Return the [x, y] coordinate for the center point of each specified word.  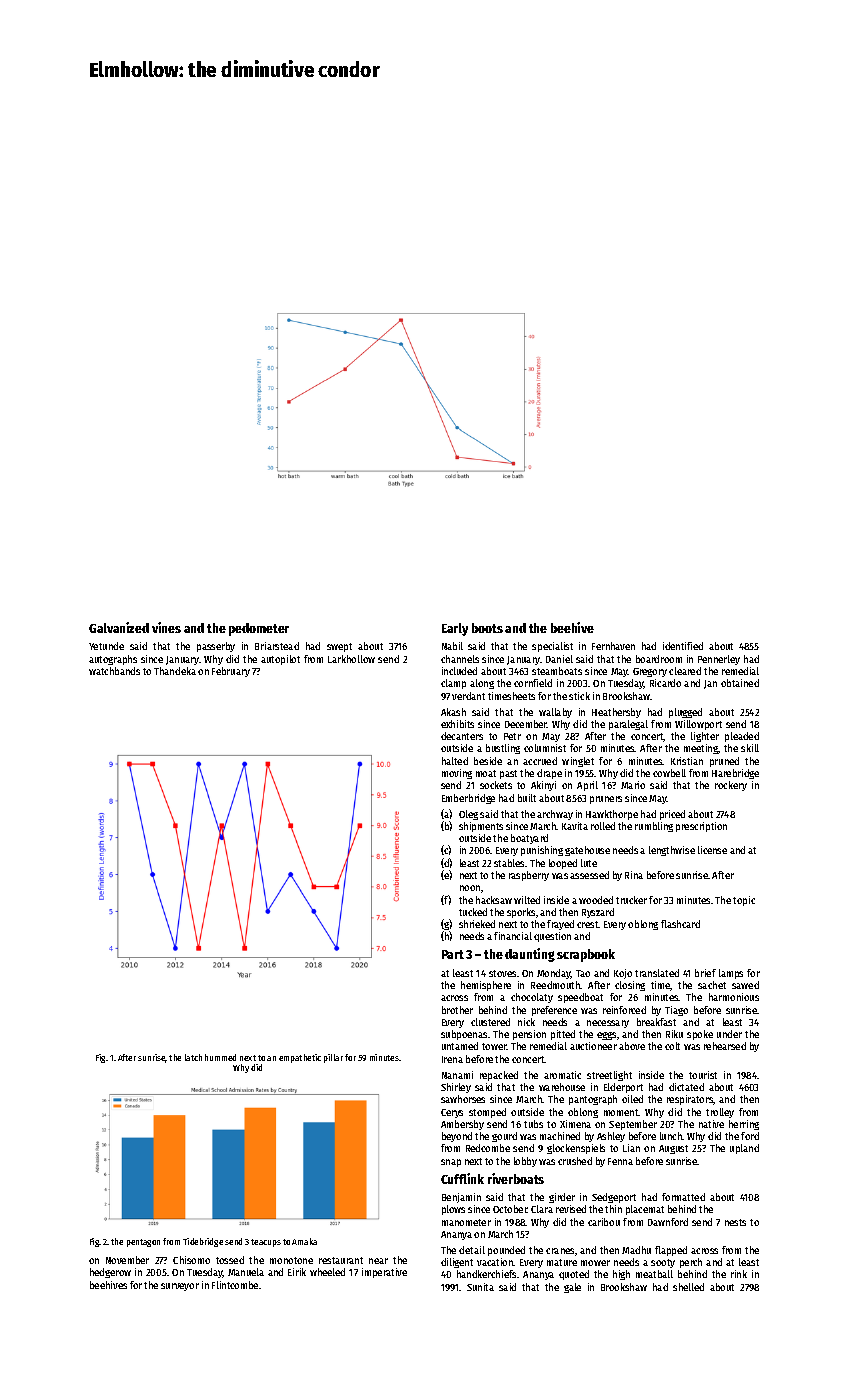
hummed [220, 1057]
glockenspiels [576, 1149]
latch [193, 1057]
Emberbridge [468, 799]
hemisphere [486, 986]
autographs [113, 660]
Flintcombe [235, 1285]
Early [455, 629]
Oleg [468, 815]
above [632, 1046]
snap [451, 1163]
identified [683, 646]
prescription [701, 827]
